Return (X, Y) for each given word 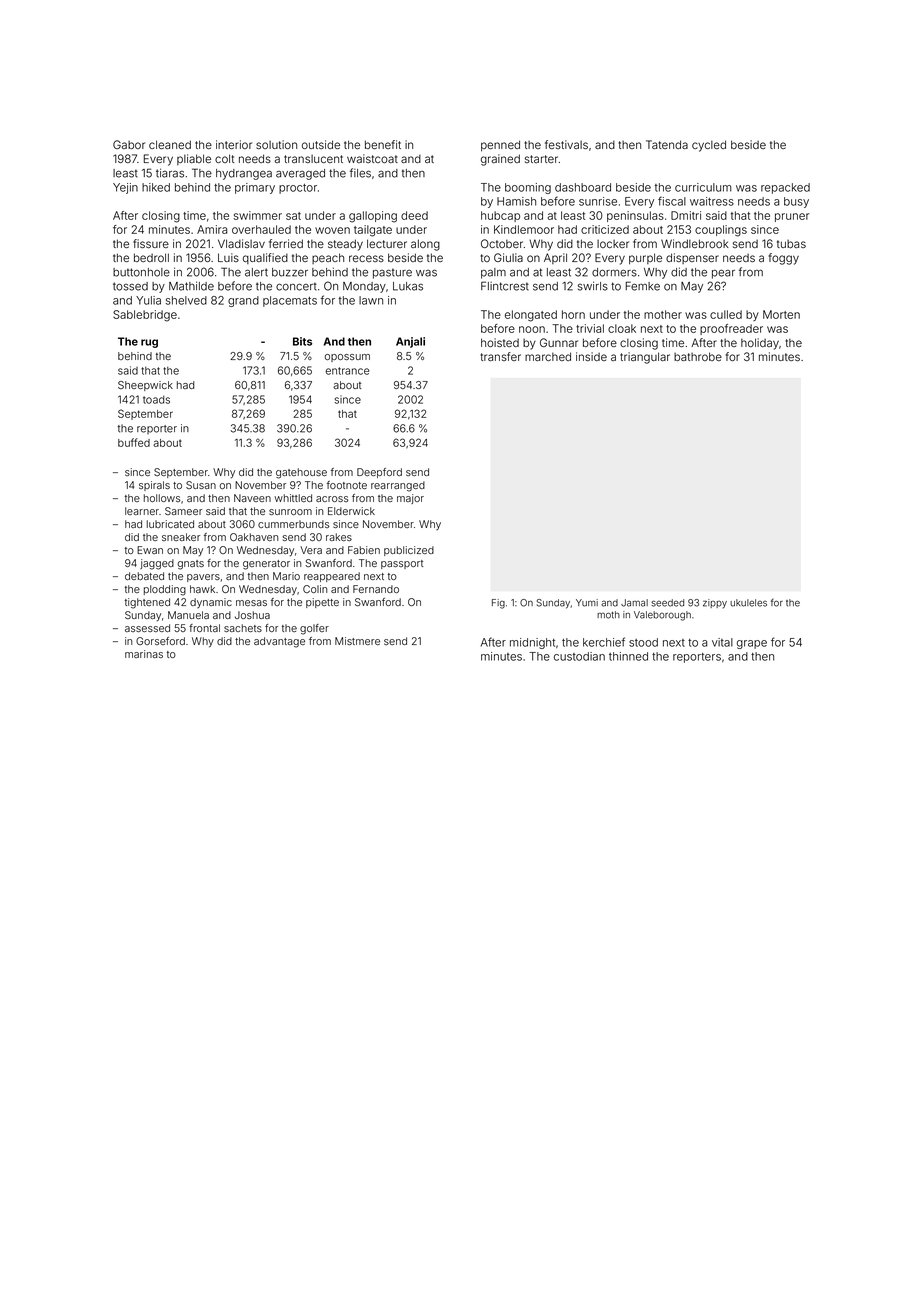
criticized (605, 229)
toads (156, 399)
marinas (144, 654)
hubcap (500, 216)
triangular (645, 358)
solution (276, 144)
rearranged (398, 486)
